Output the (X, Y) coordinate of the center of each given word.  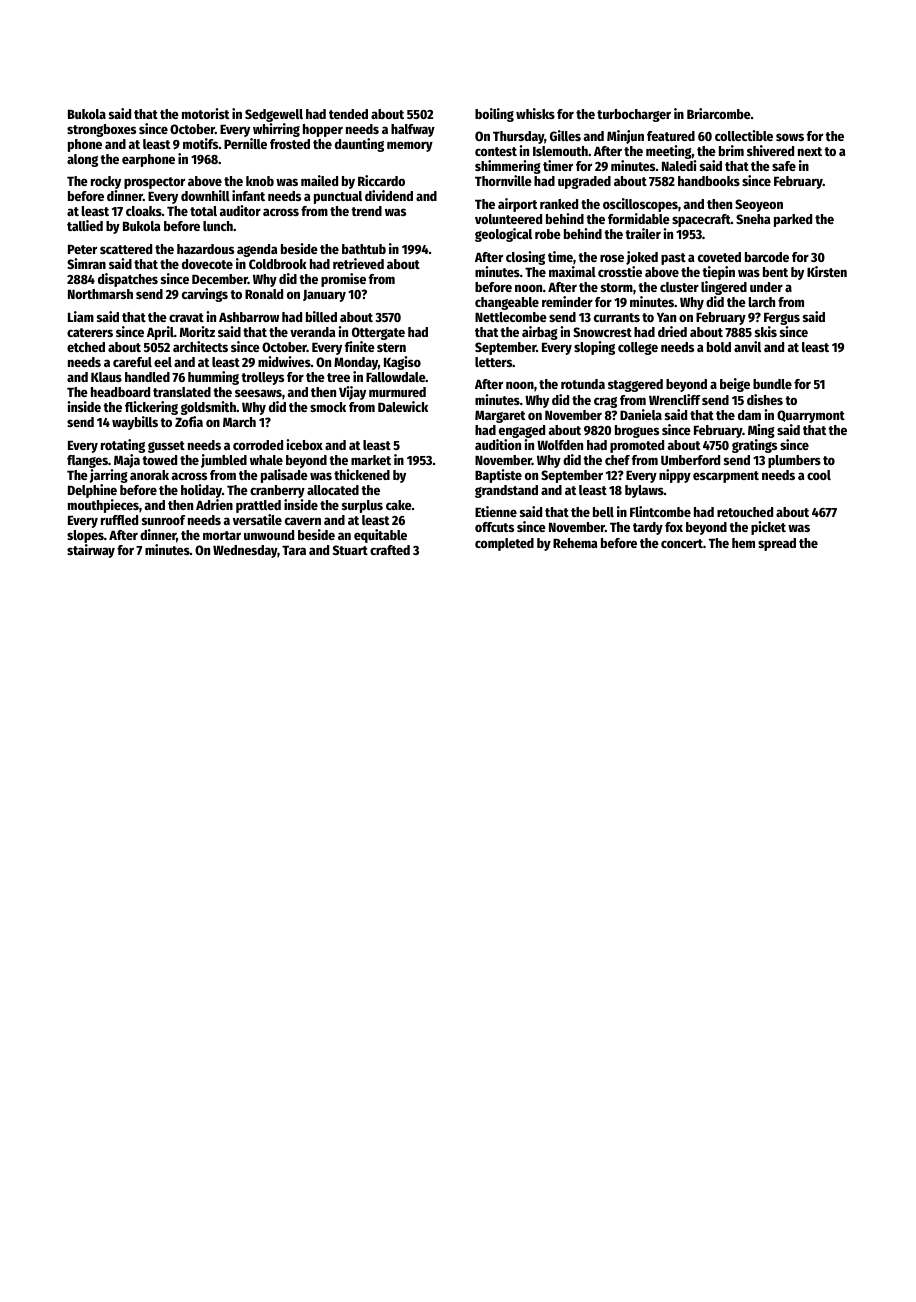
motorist (205, 113)
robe (548, 234)
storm (617, 287)
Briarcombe (719, 113)
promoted (637, 446)
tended (348, 114)
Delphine (92, 491)
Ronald (264, 294)
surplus (362, 506)
